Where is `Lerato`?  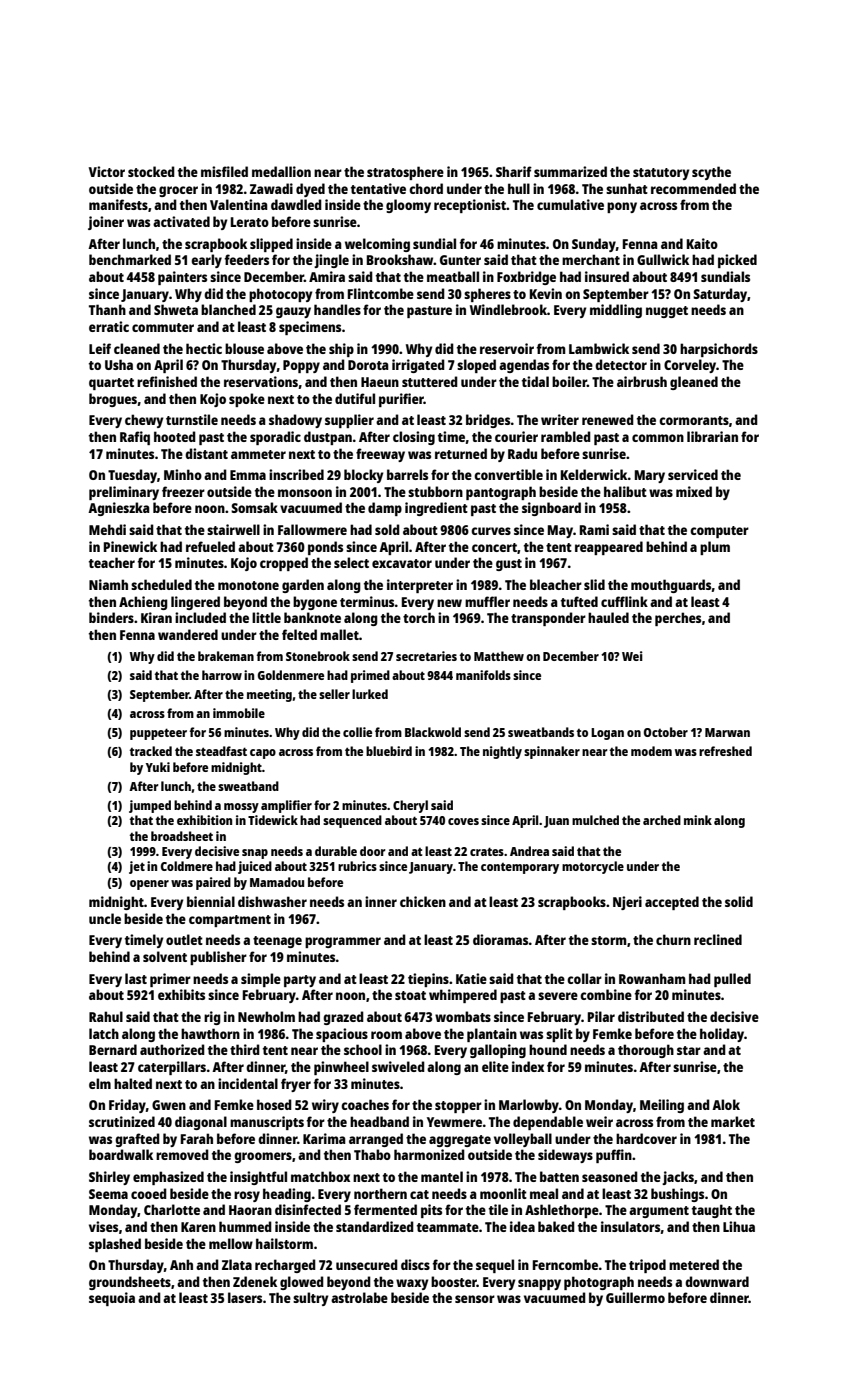
Lerato is located at coordinates (250, 222).
